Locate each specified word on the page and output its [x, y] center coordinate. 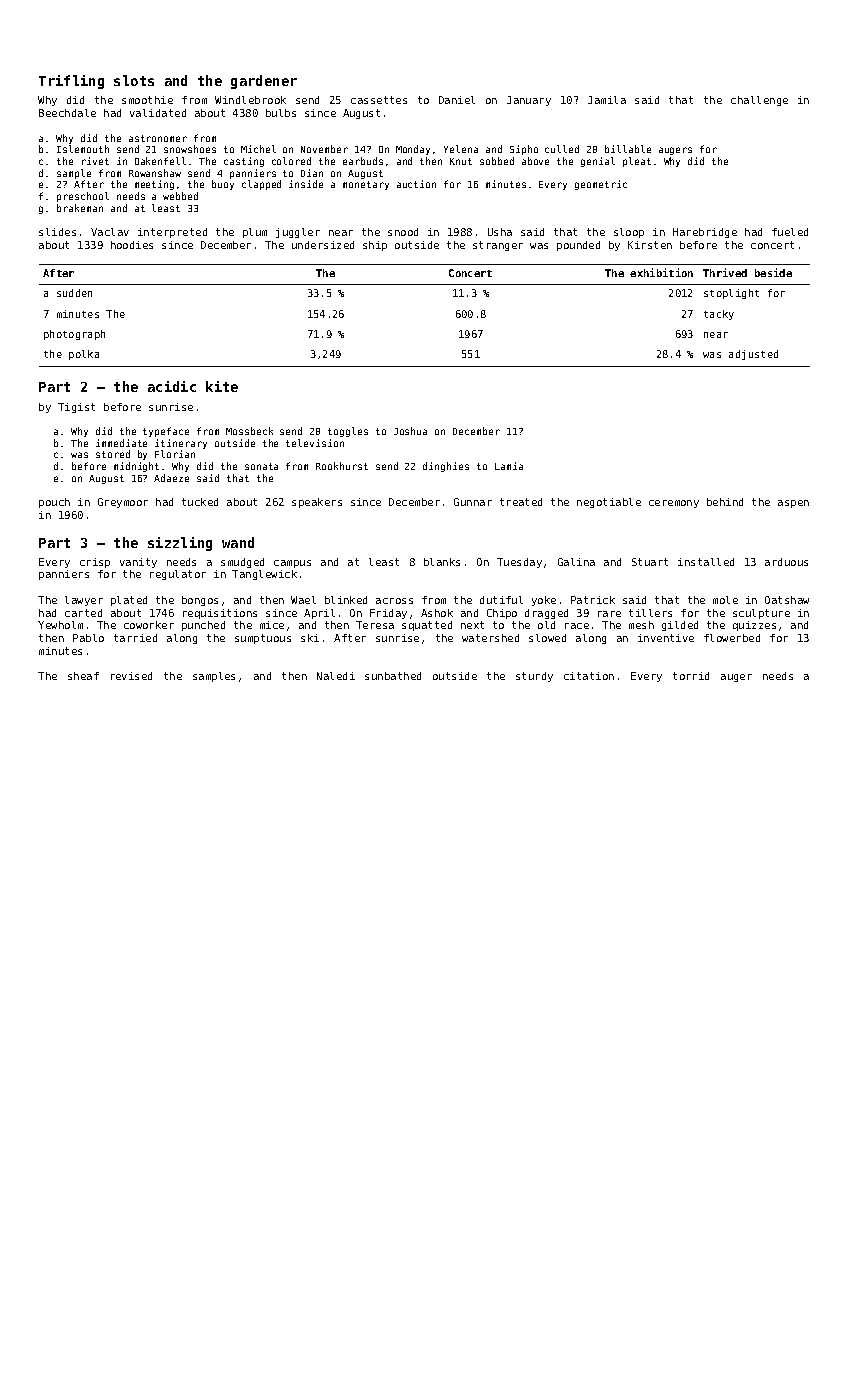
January [529, 101]
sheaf [83, 676]
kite [222, 386]
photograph [74, 335]
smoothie [147, 100]
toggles [348, 432]
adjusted [753, 355]
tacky [719, 315]
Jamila [607, 100]
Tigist [76, 408]
